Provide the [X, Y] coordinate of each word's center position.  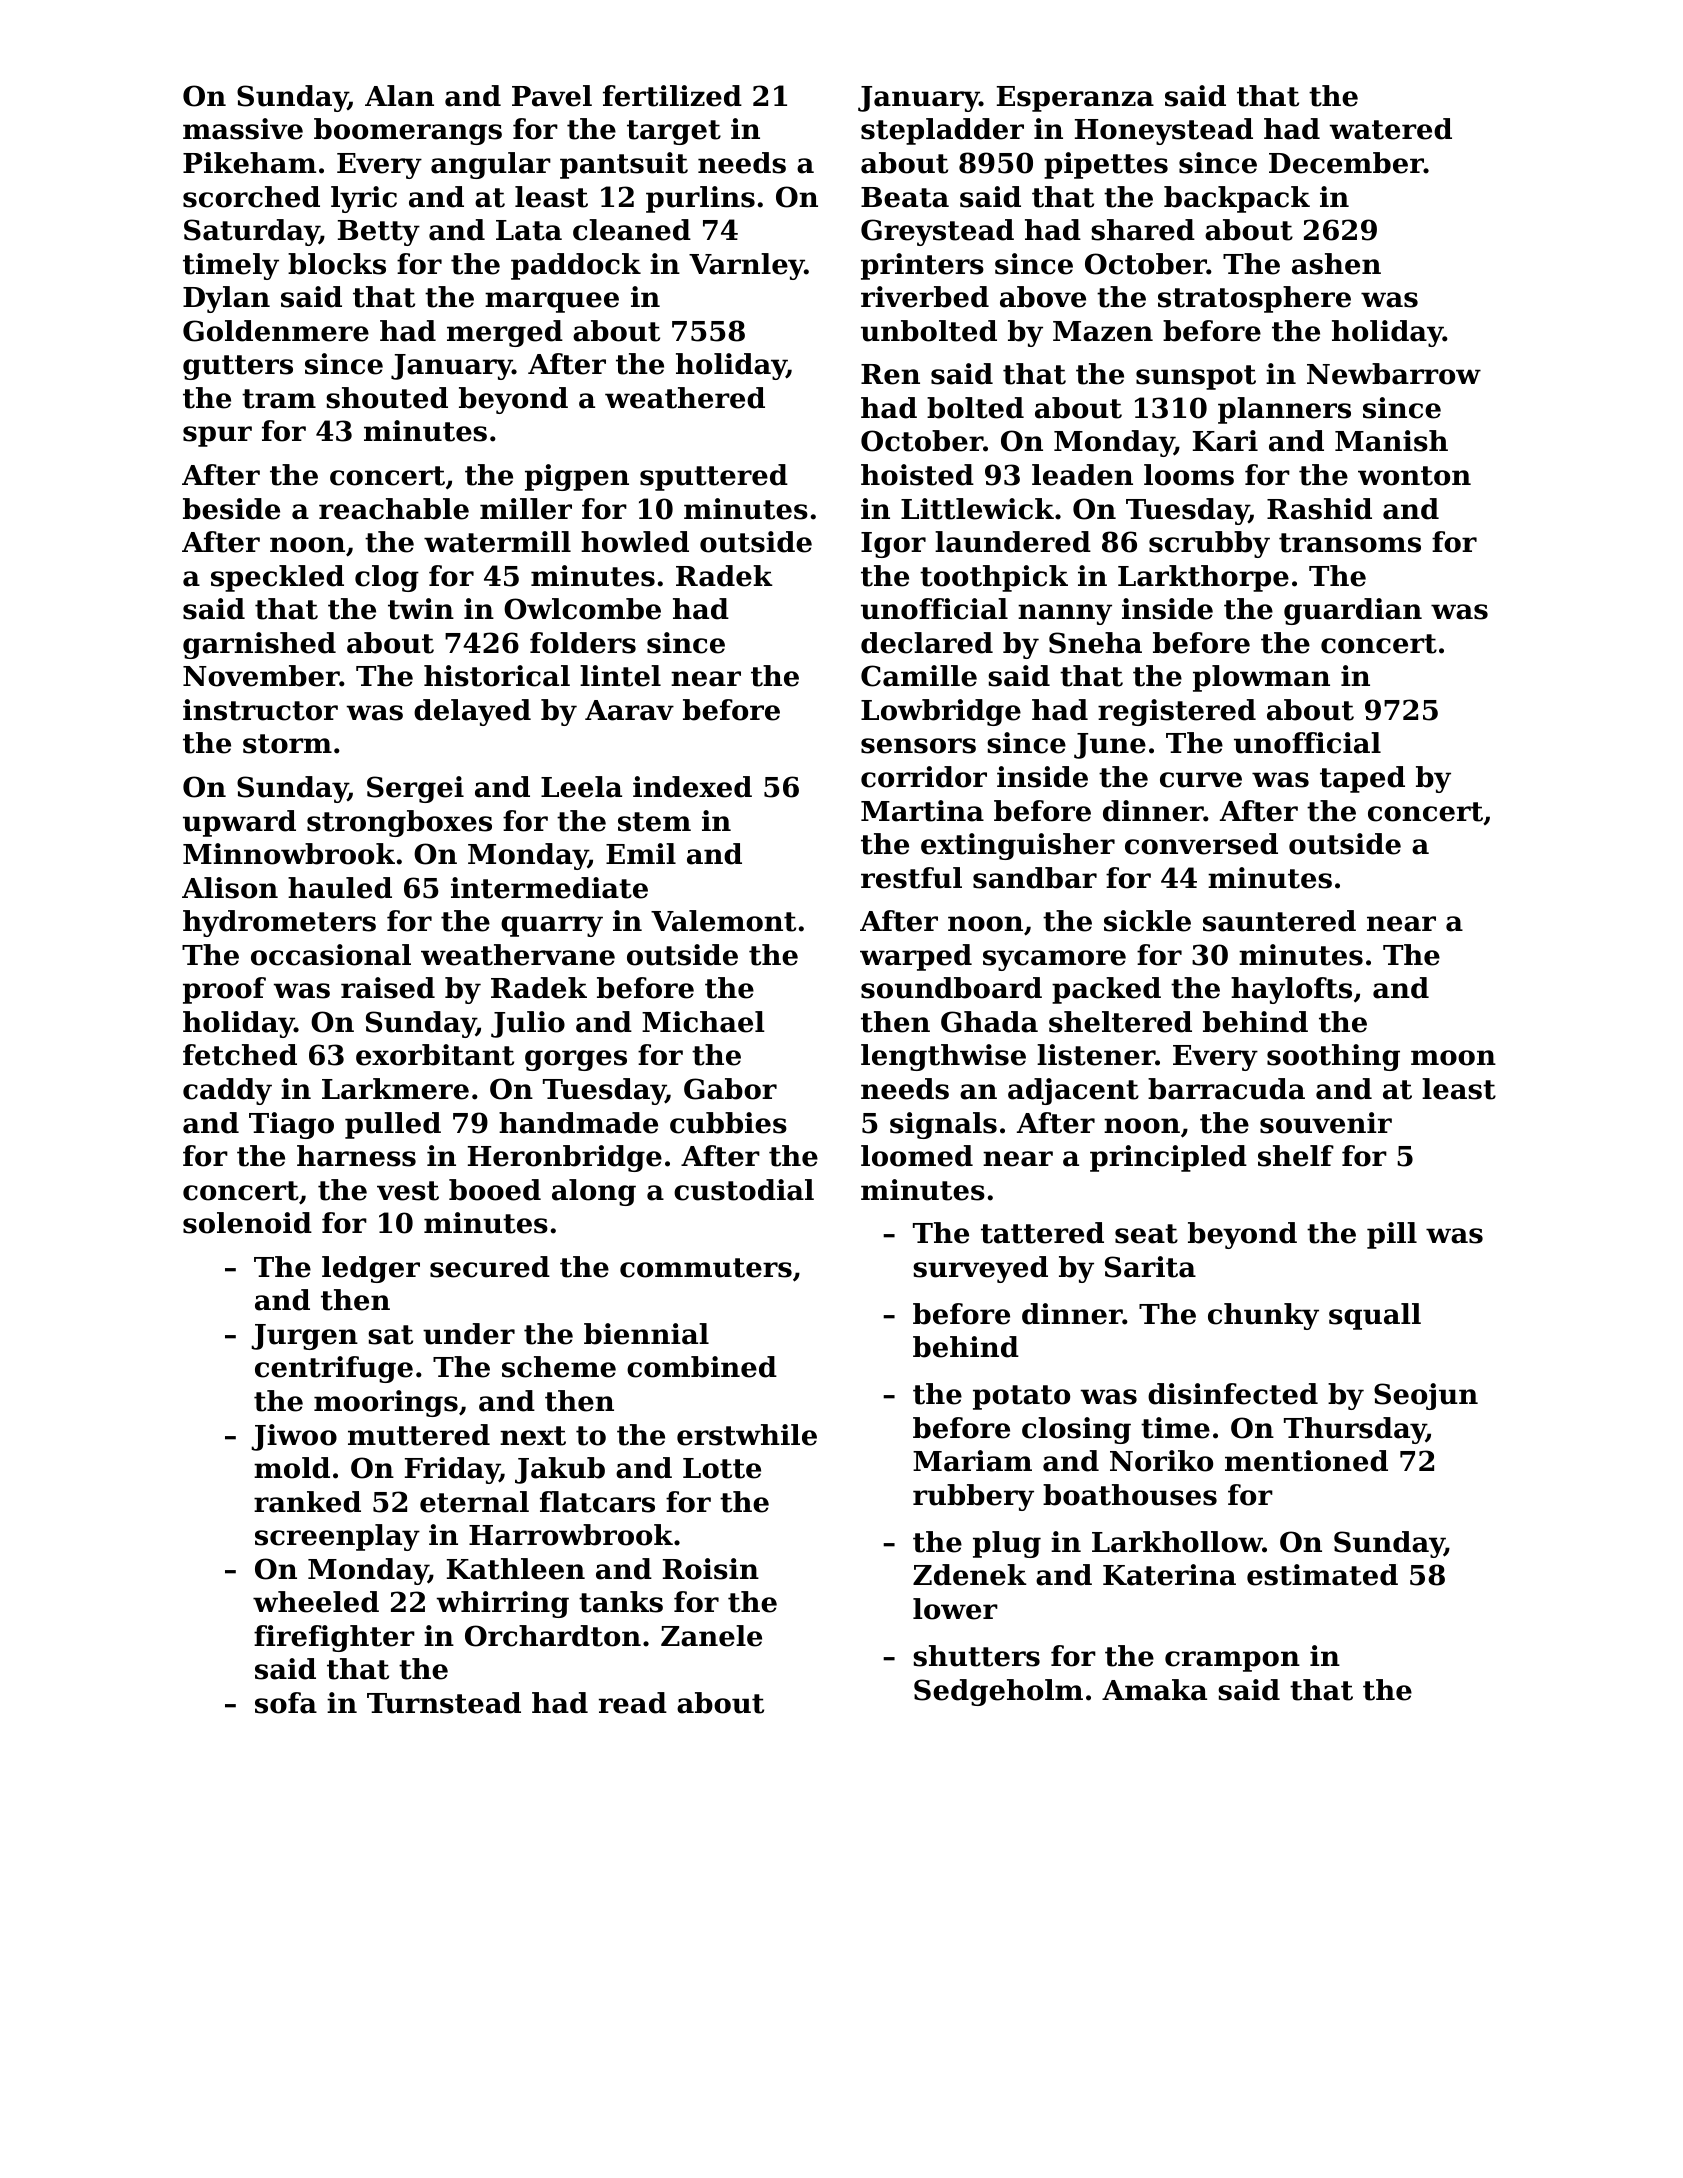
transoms [1350, 543]
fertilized [672, 96]
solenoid [247, 1223]
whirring [502, 1604]
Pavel [552, 96]
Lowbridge [941, 712]
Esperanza [1075, 99]
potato [1021, 1397]
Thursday [1355, 1430]
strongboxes [399, 823]
